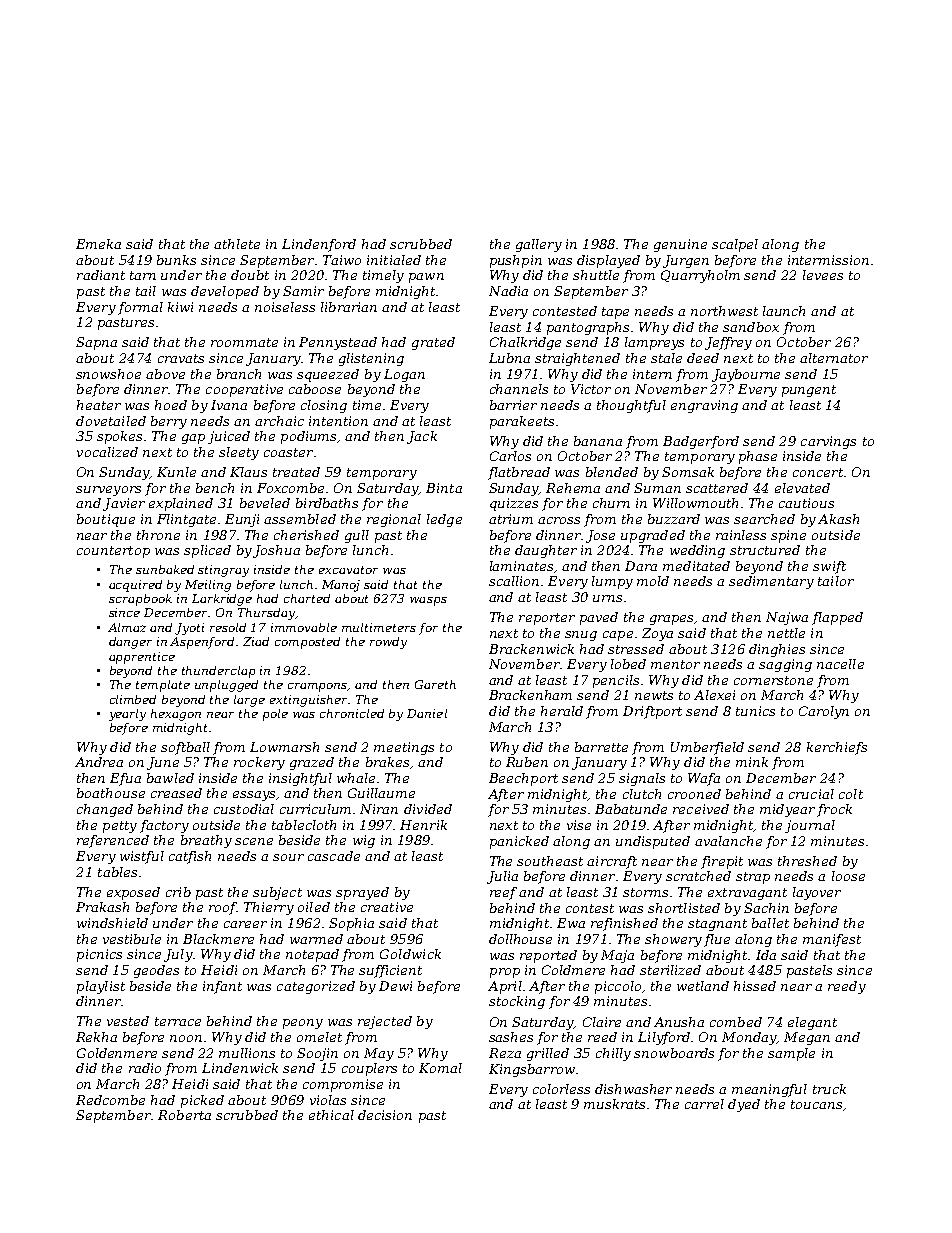 The image size is (952, 1233). What do you see at coordinates (237, 244) in the page?
I see `athlete` at bounding box center [237, 244].
